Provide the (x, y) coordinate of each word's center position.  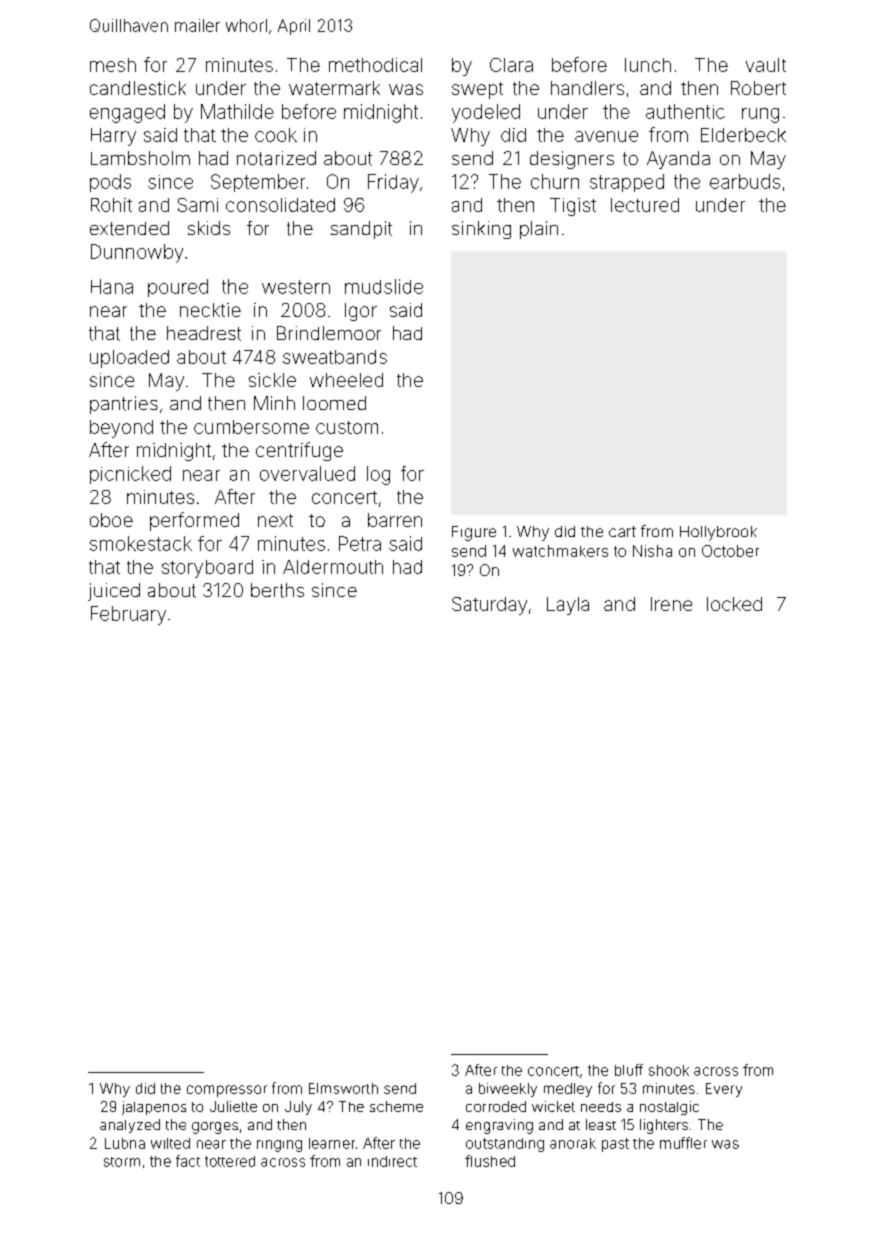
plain (539, 230)
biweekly (508, 1090)
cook (276, 135)
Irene (671, 604)
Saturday (489, 606)
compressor (227, 1091)
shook (669, 1070)
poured (178, 288)
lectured (645, 205)
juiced (114, 592)
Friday (393, 183)
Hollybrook (718, 533)
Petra (360, 543)
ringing (279, 1146)
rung (760, 115)
